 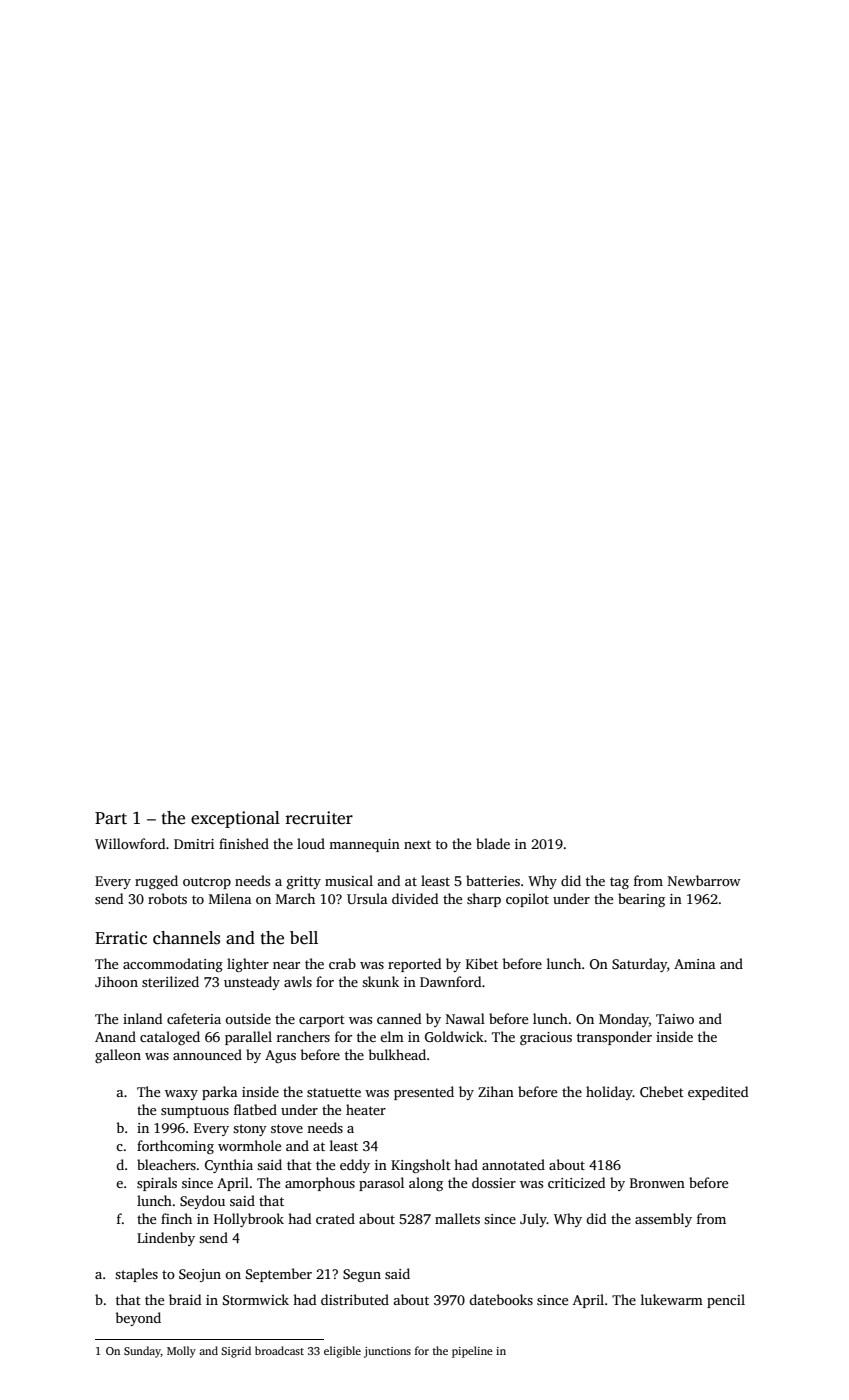 I want to click on distributed, so click(x=355, y=1299).
